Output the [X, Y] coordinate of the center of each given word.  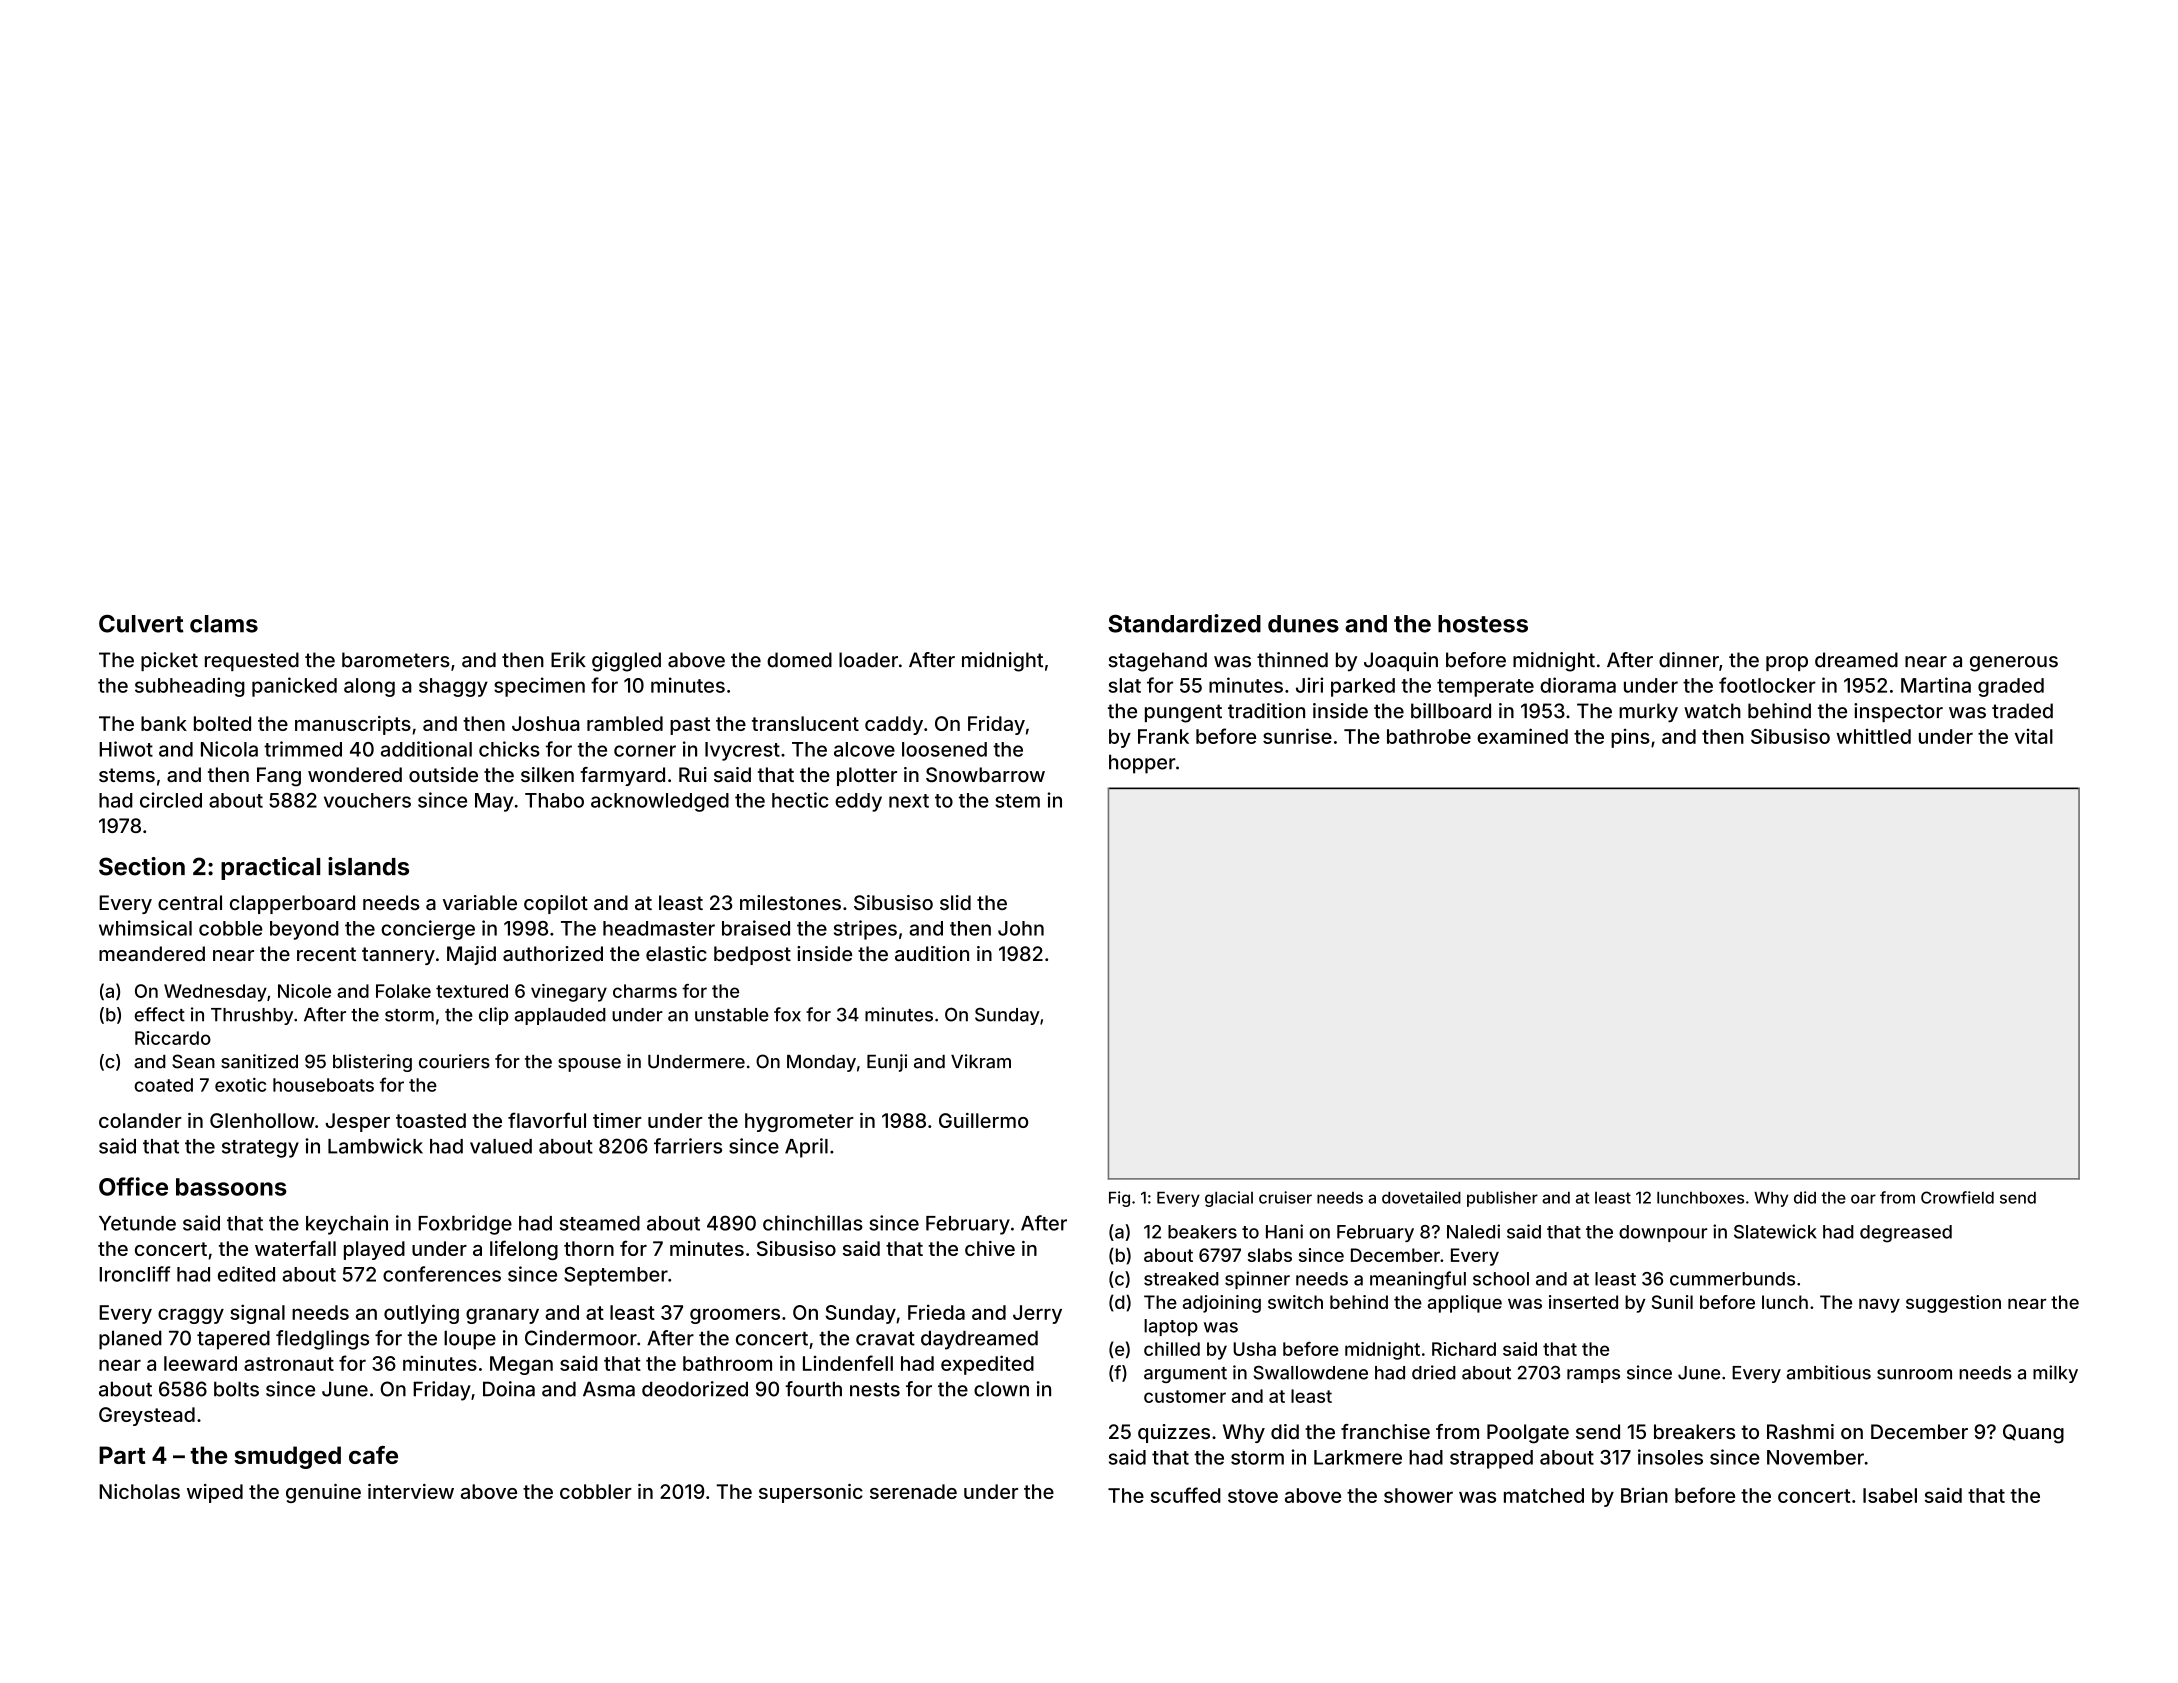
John [1021, 928]
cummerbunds [1732, 1279]
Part [122, 1455]
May [494, 802]
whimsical [145, 928]
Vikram [981, 1061]
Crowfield [1957, 1197]
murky [1648, 713]
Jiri [1309, 685]
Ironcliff [134, 1274]
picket [169, 661]
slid [955, 902]
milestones [790, 902]
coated [163, 1085]
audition [932, 953]
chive [990, 1248]
